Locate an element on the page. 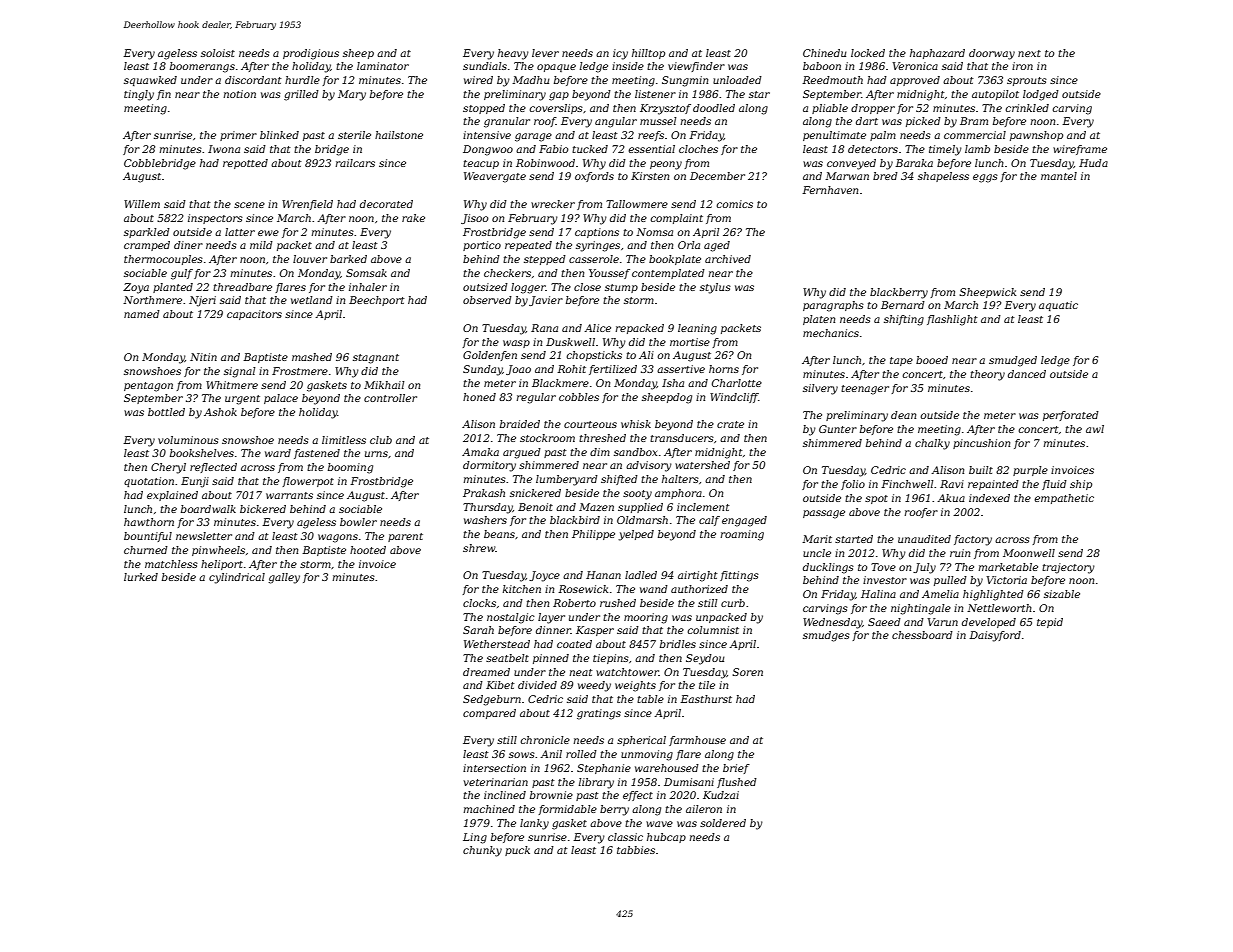  primer is located at coordinates (238, 136).
